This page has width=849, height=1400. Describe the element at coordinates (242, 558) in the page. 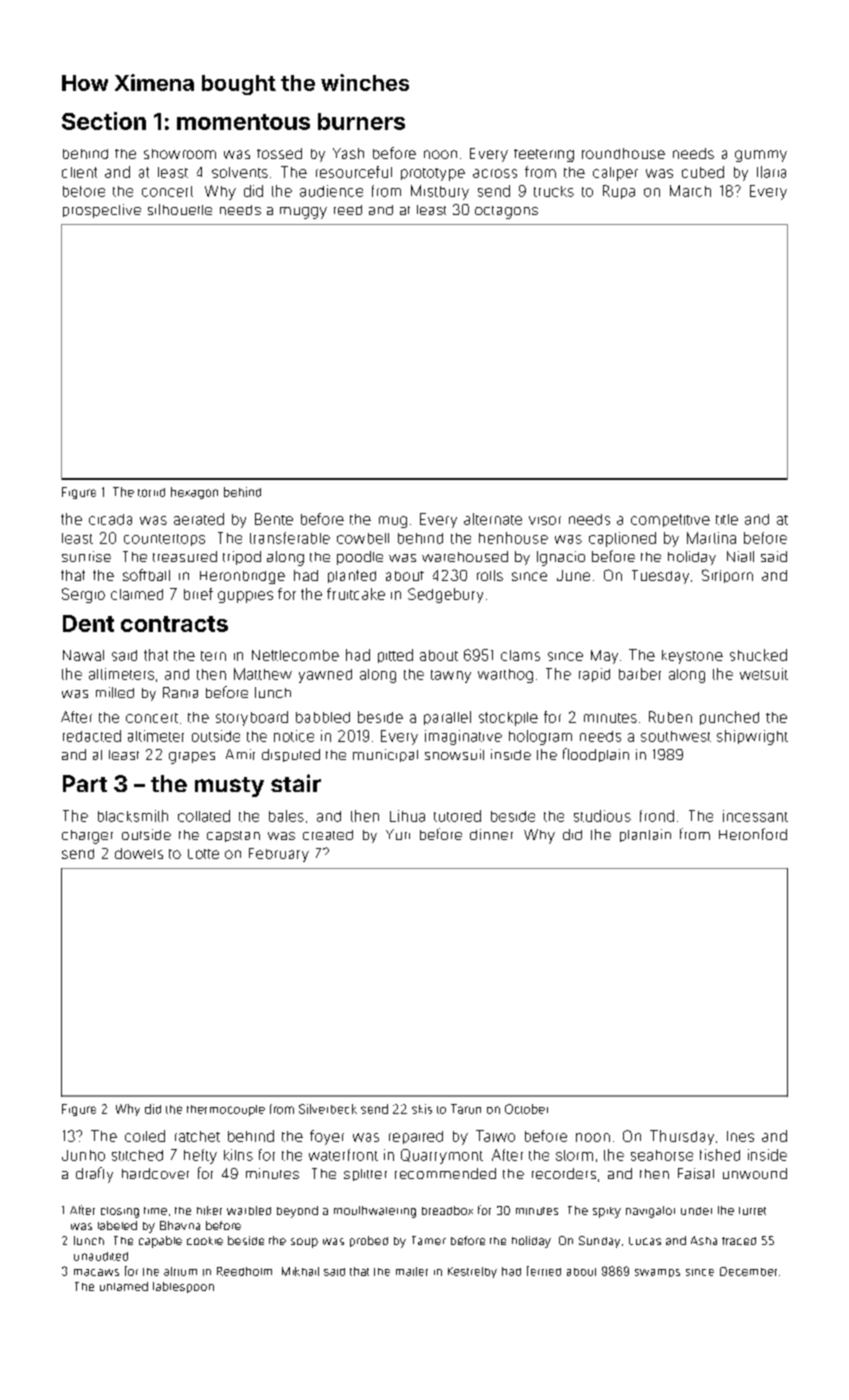

I see `tripod` at that location.
